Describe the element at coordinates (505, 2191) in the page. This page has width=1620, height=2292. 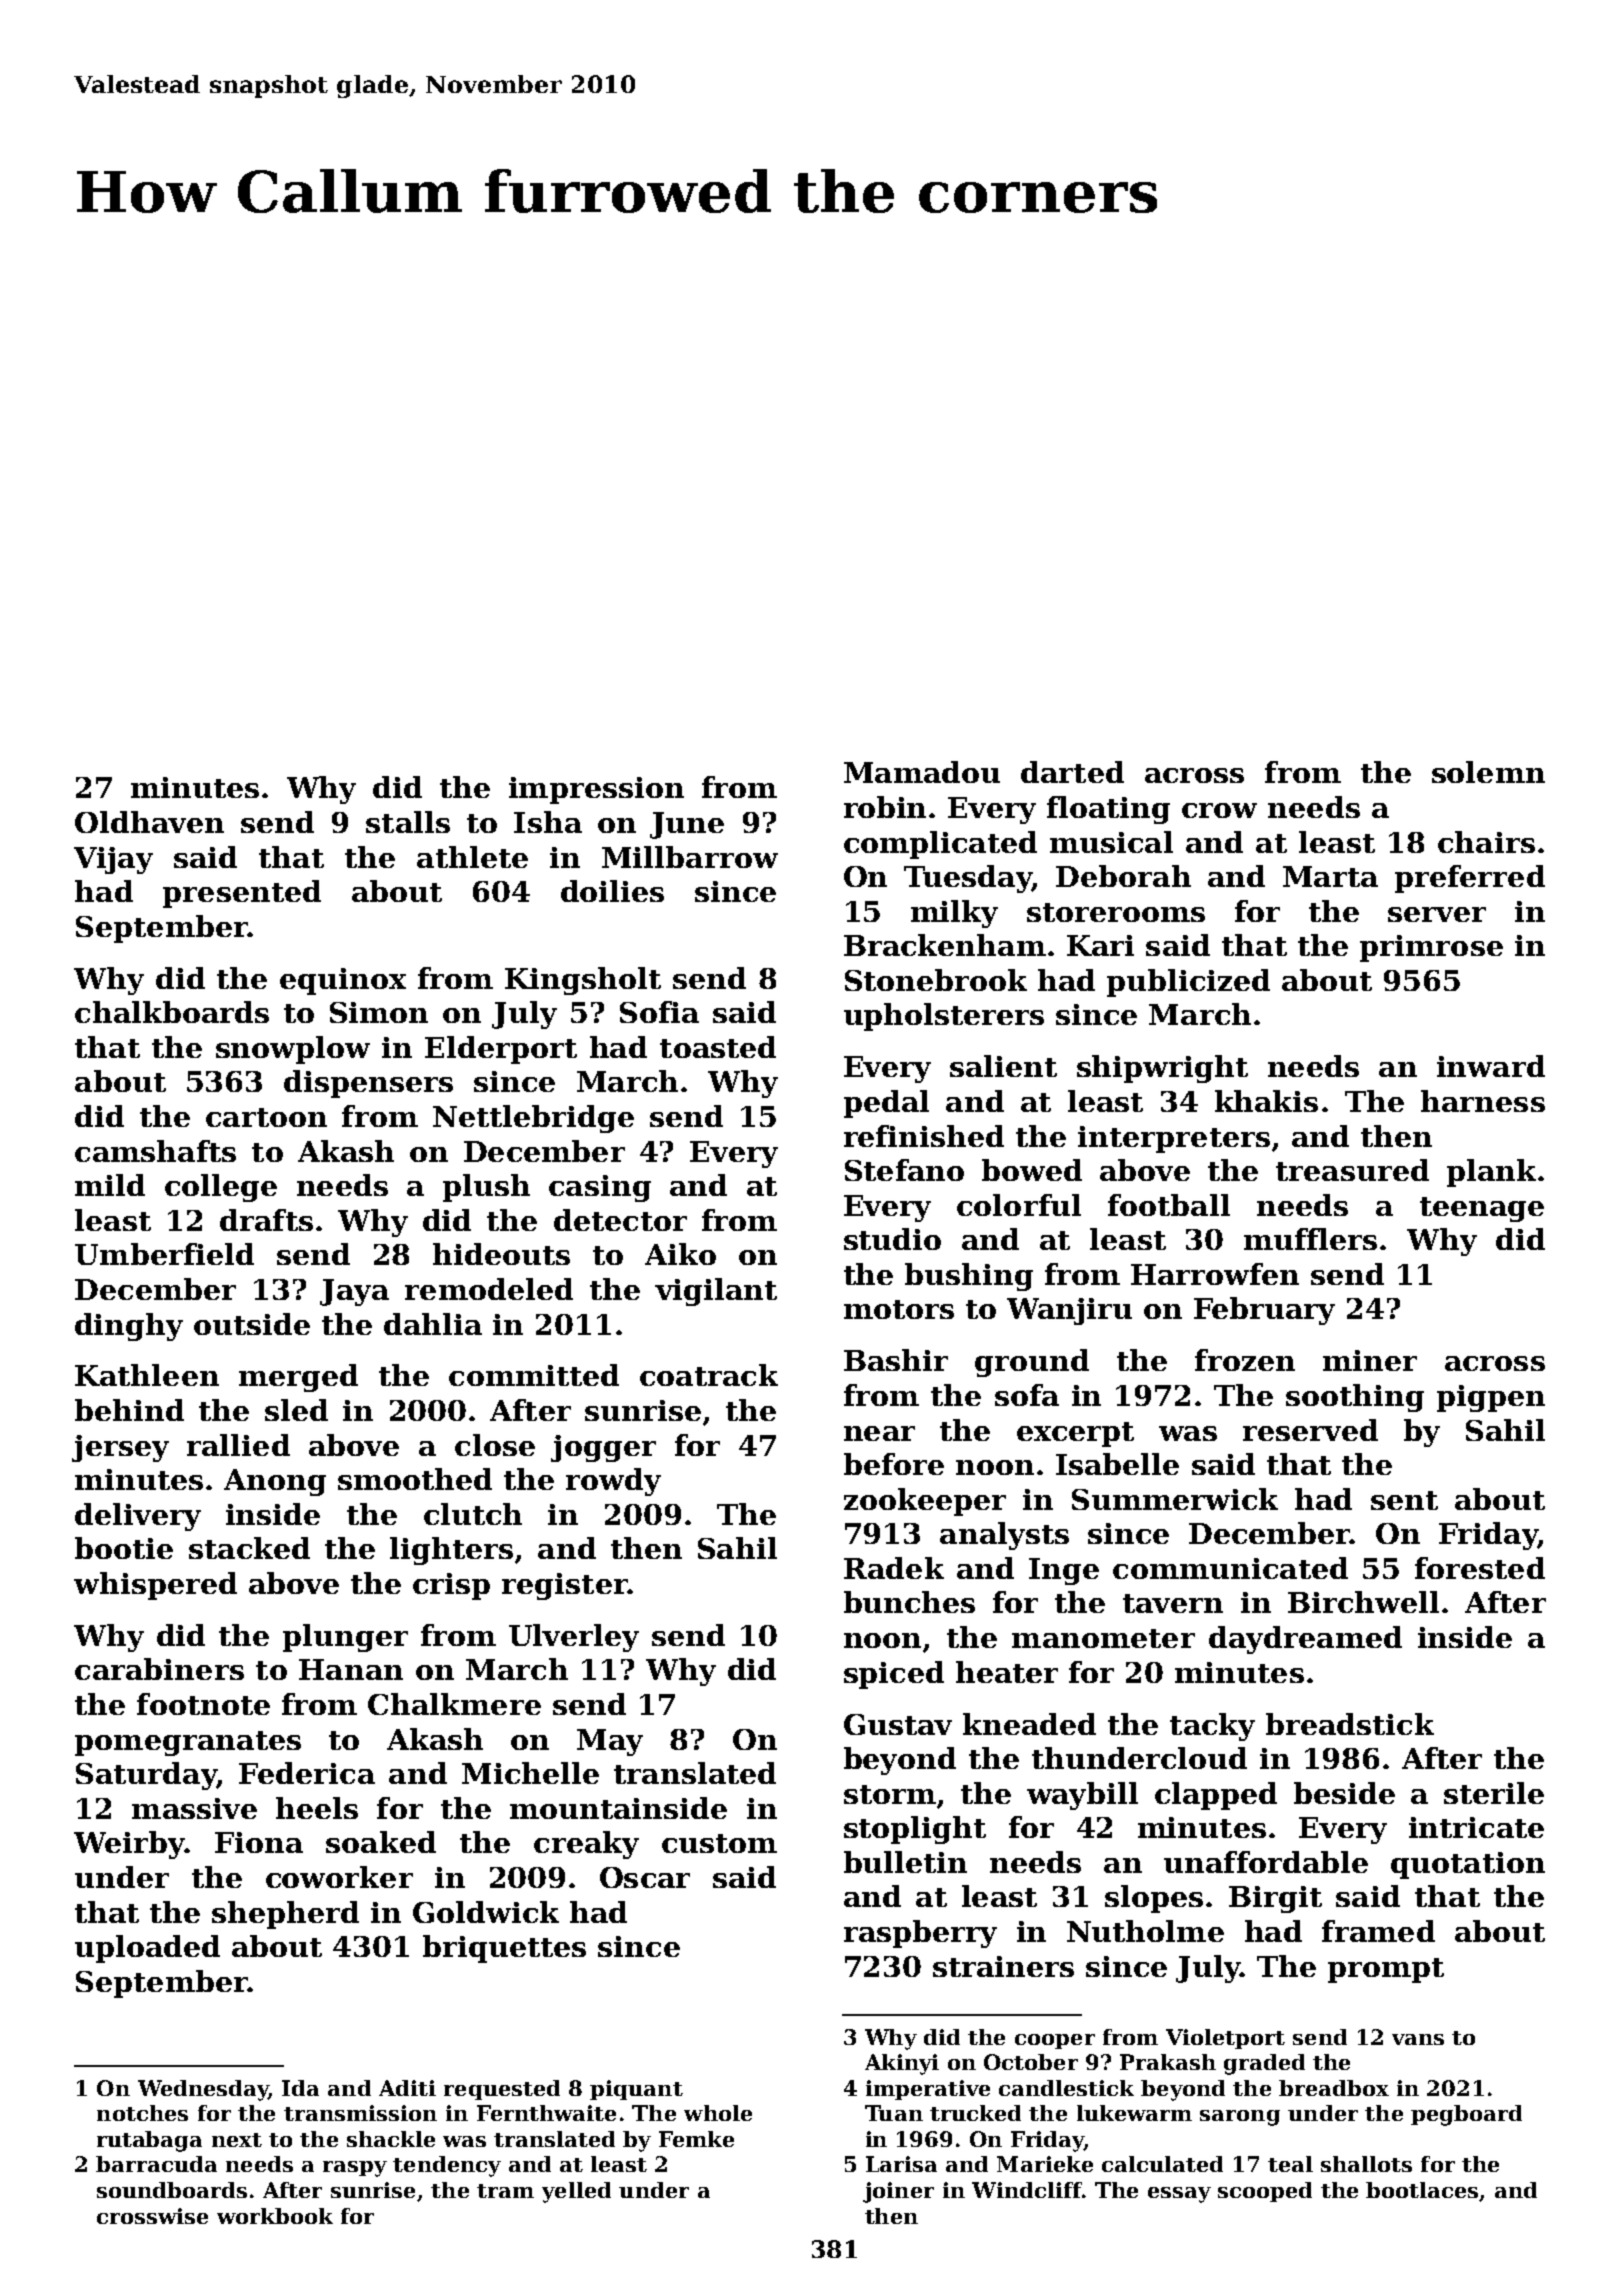
I see `tram` at that location.
